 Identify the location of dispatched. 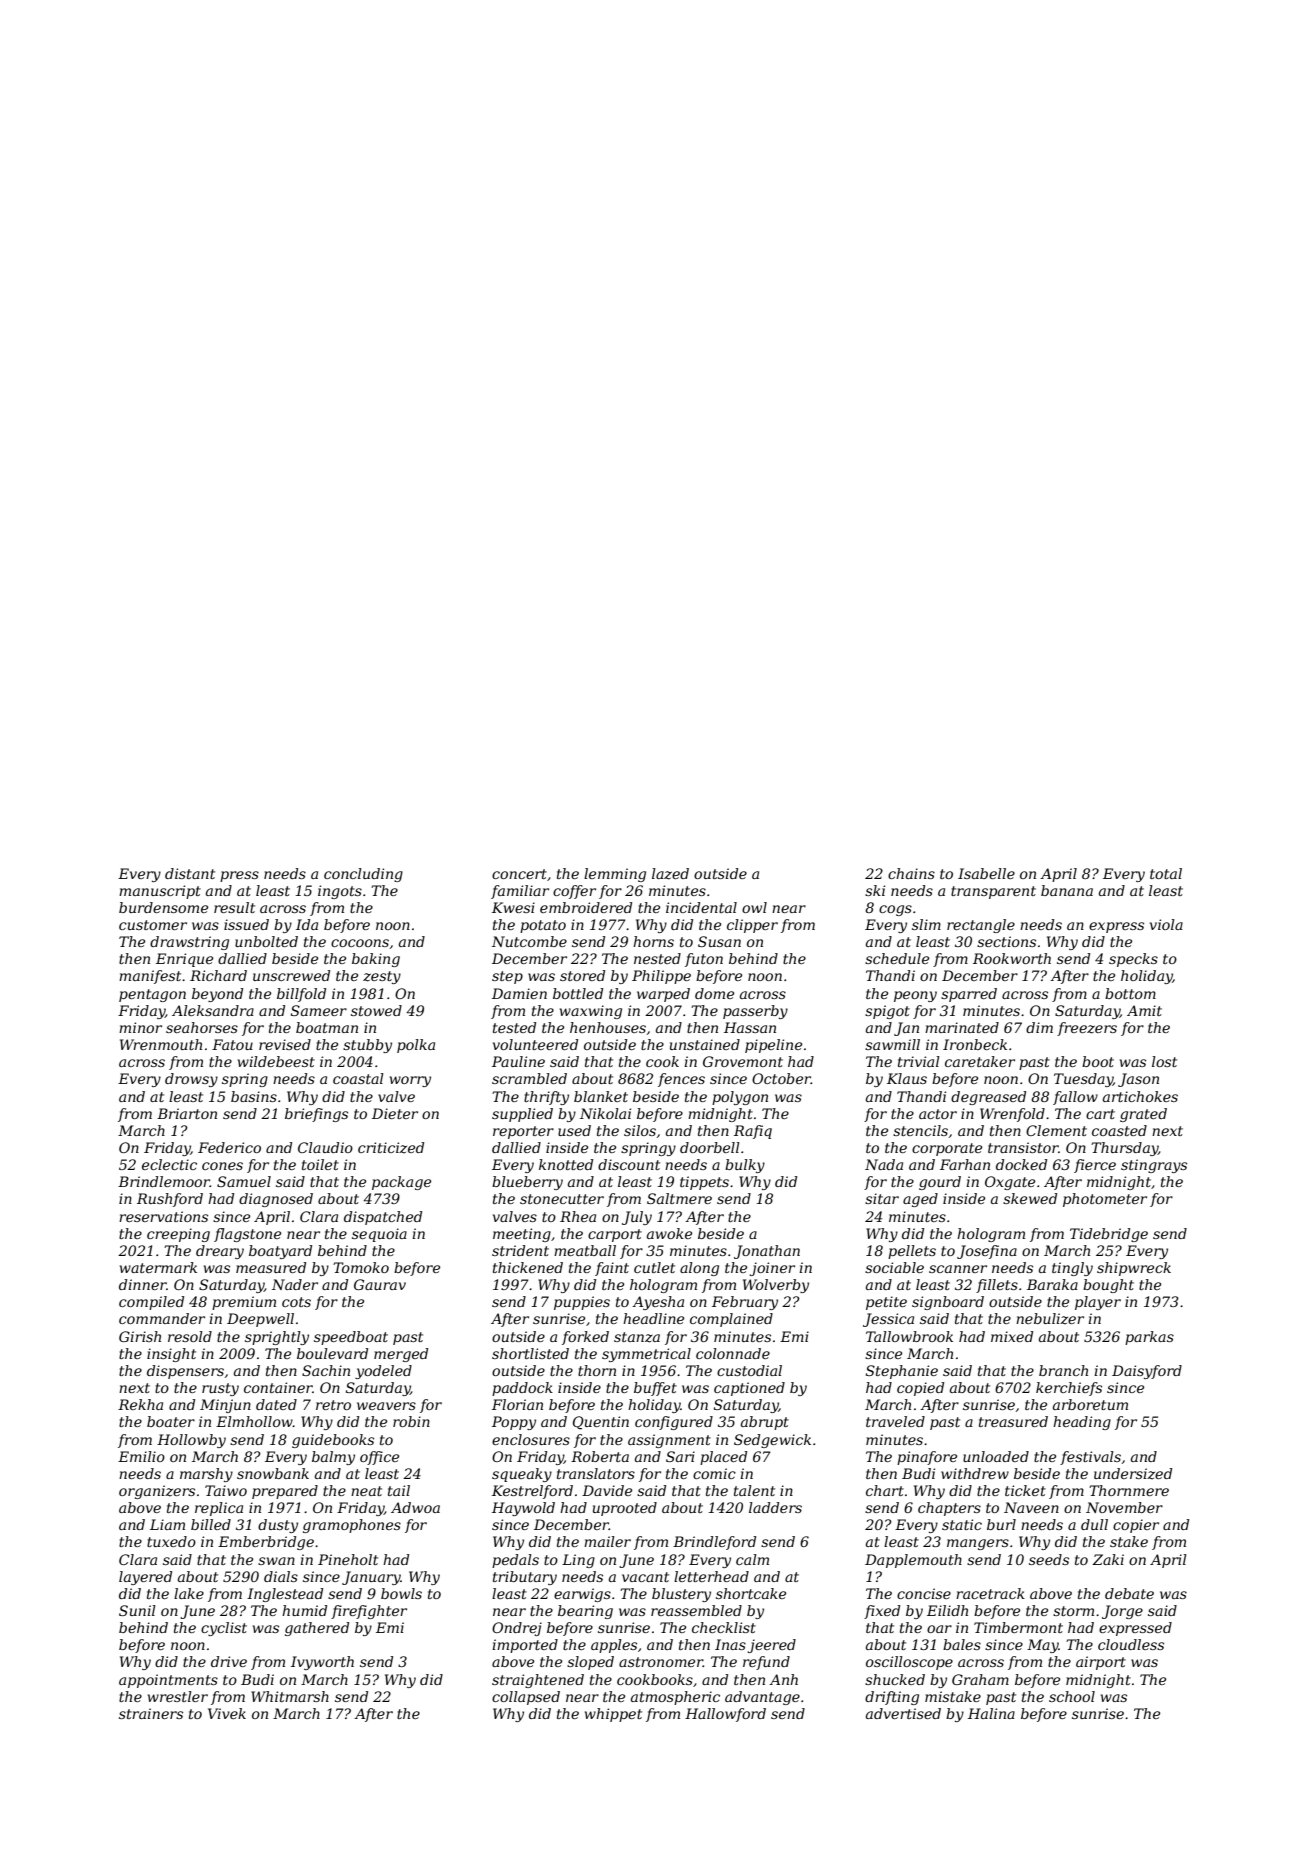
(383, 1218).
